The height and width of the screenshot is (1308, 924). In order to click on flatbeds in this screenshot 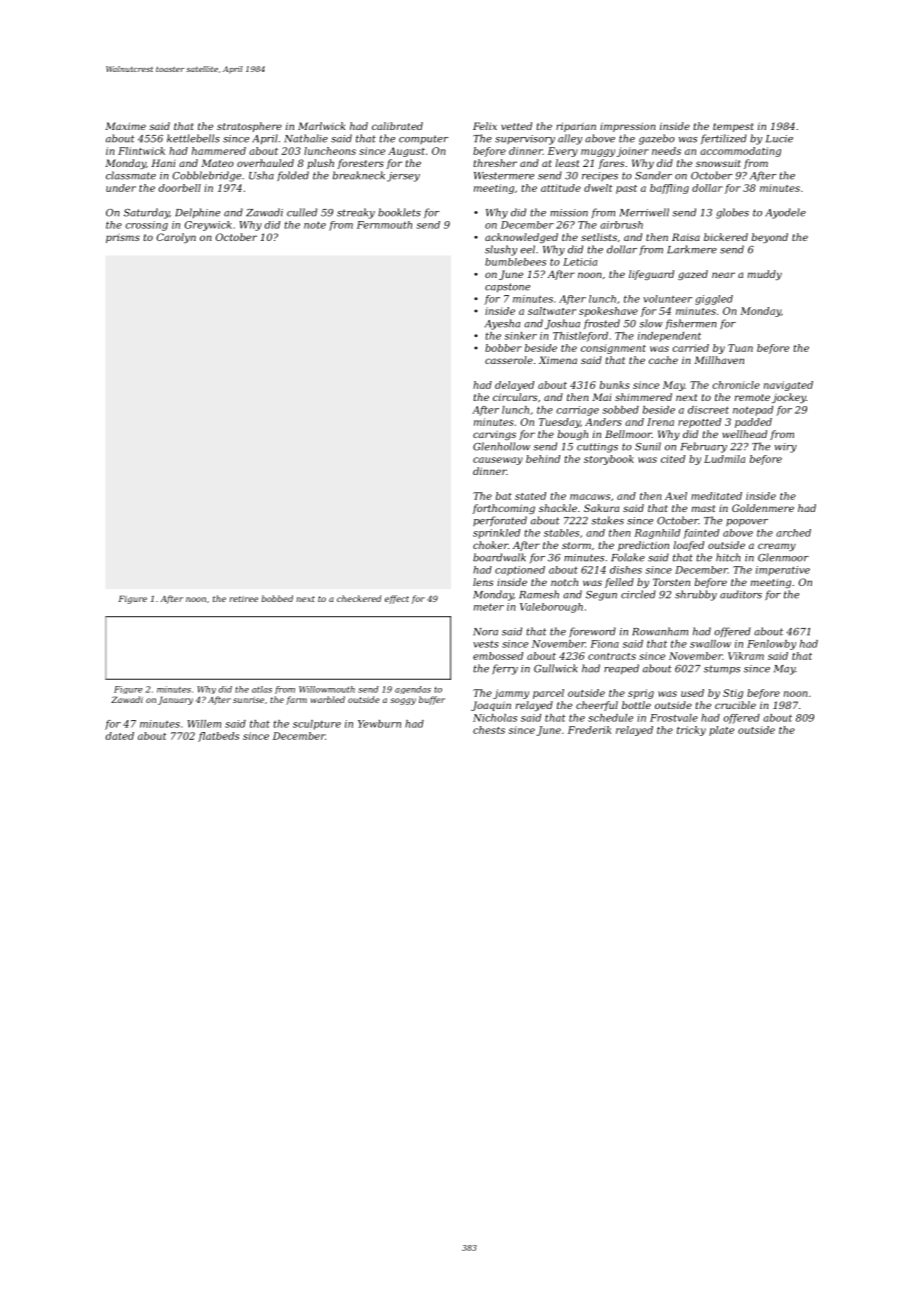, I will do `click(218, 737)`.
